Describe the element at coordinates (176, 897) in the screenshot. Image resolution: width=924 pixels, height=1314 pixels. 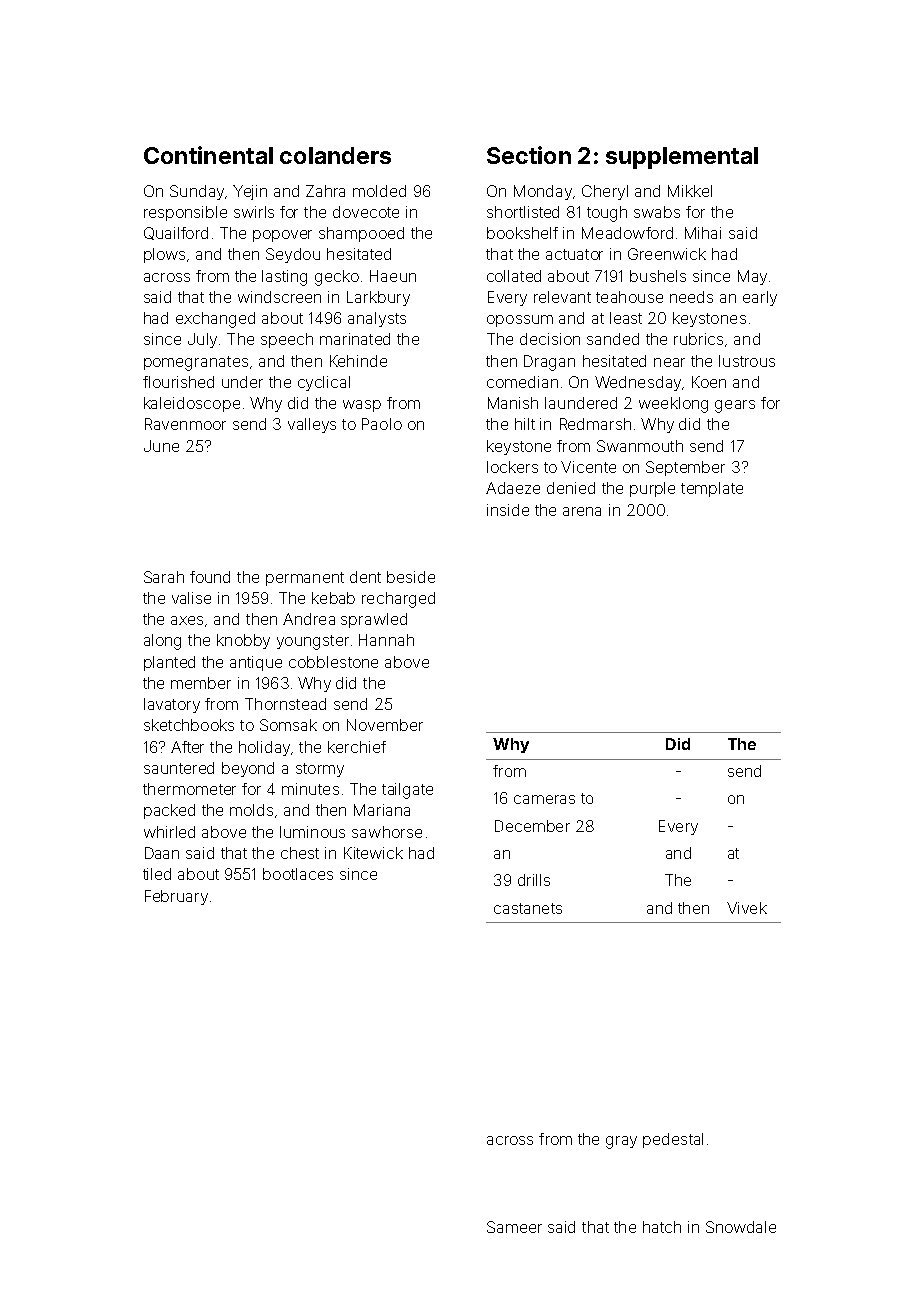
I see `February` at that location.
